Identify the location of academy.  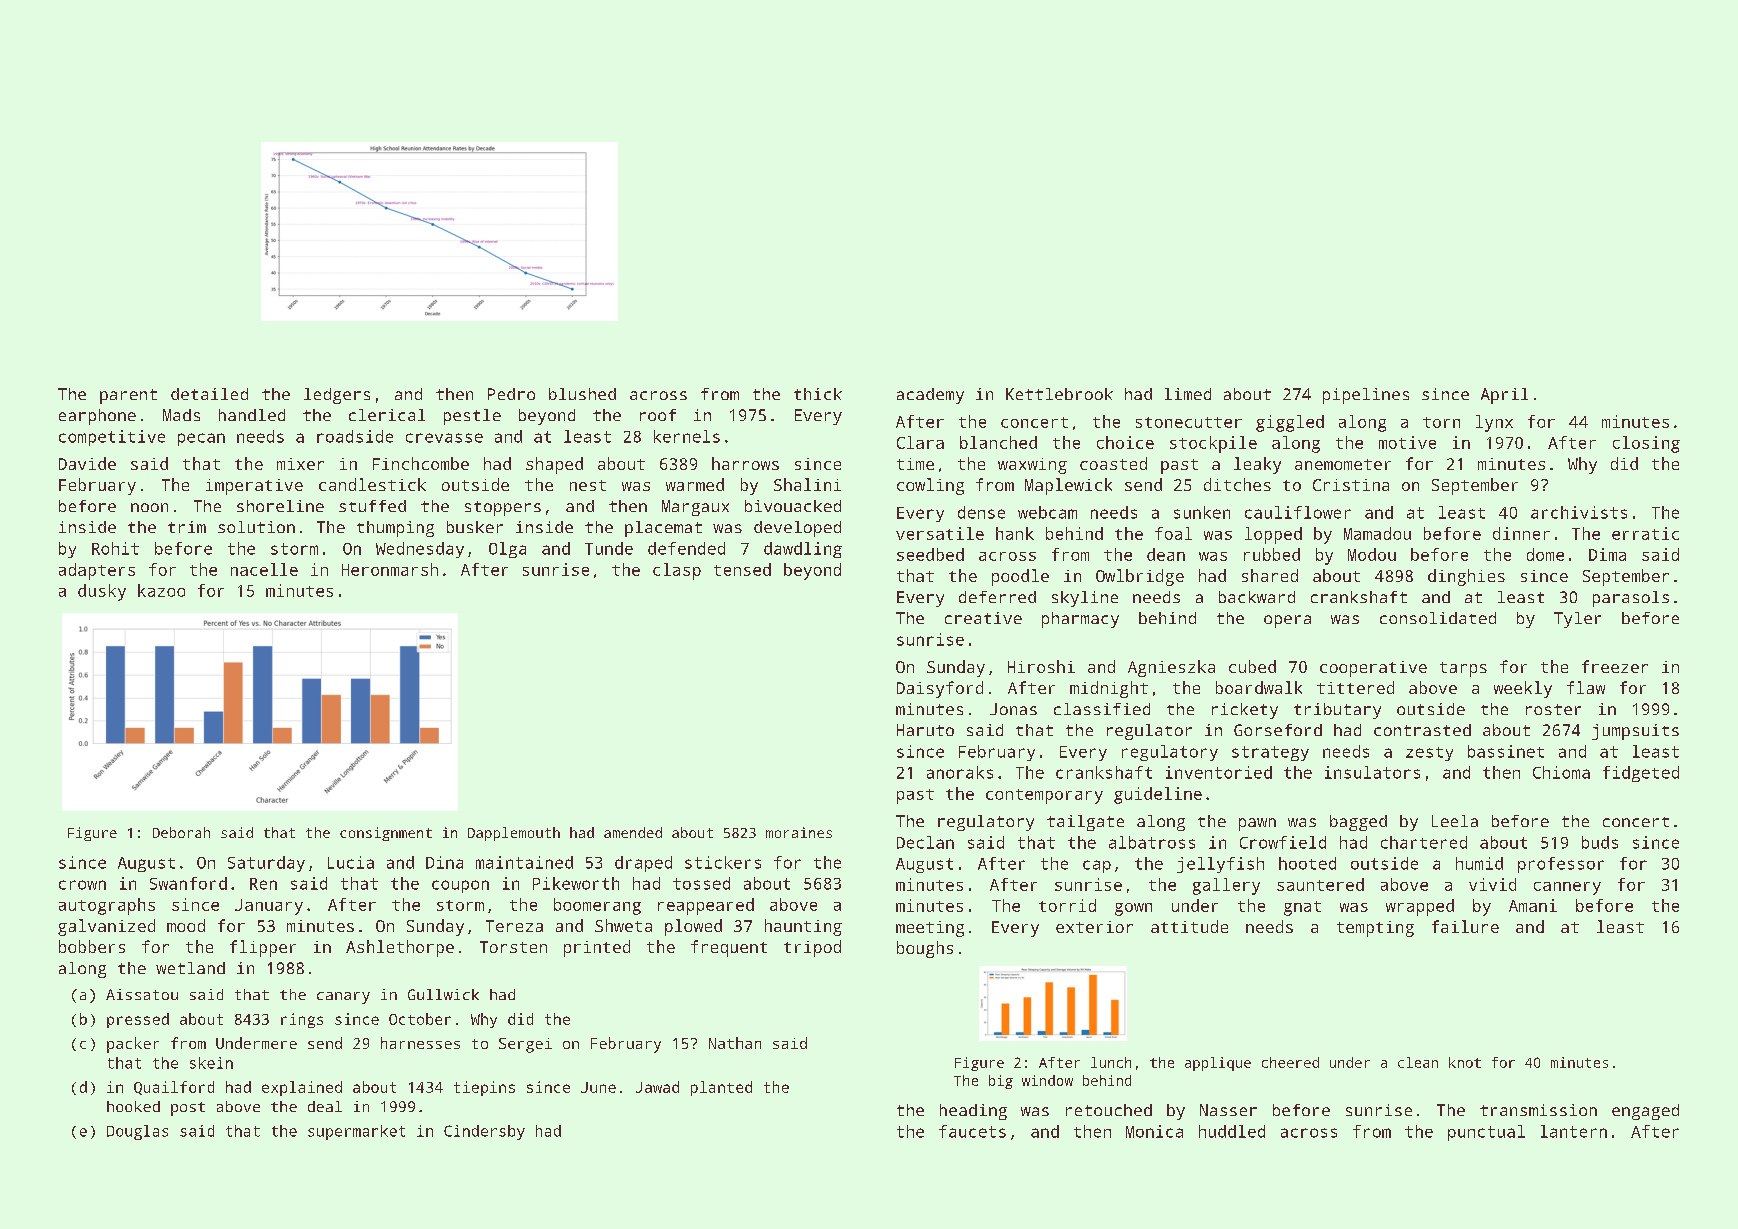
(930, 396).
